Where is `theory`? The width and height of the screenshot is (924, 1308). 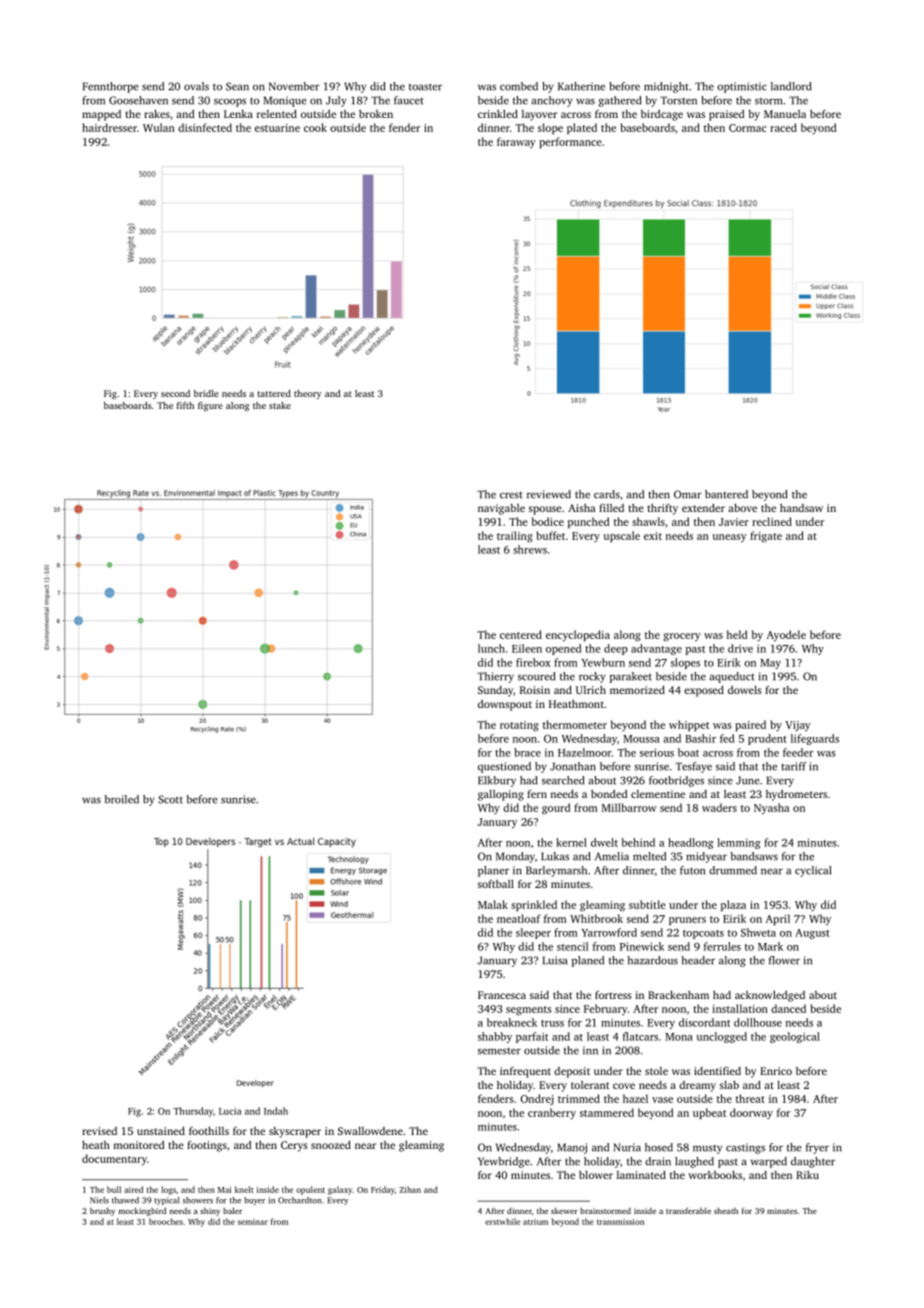 theory is located at coordinates (308, 394).
